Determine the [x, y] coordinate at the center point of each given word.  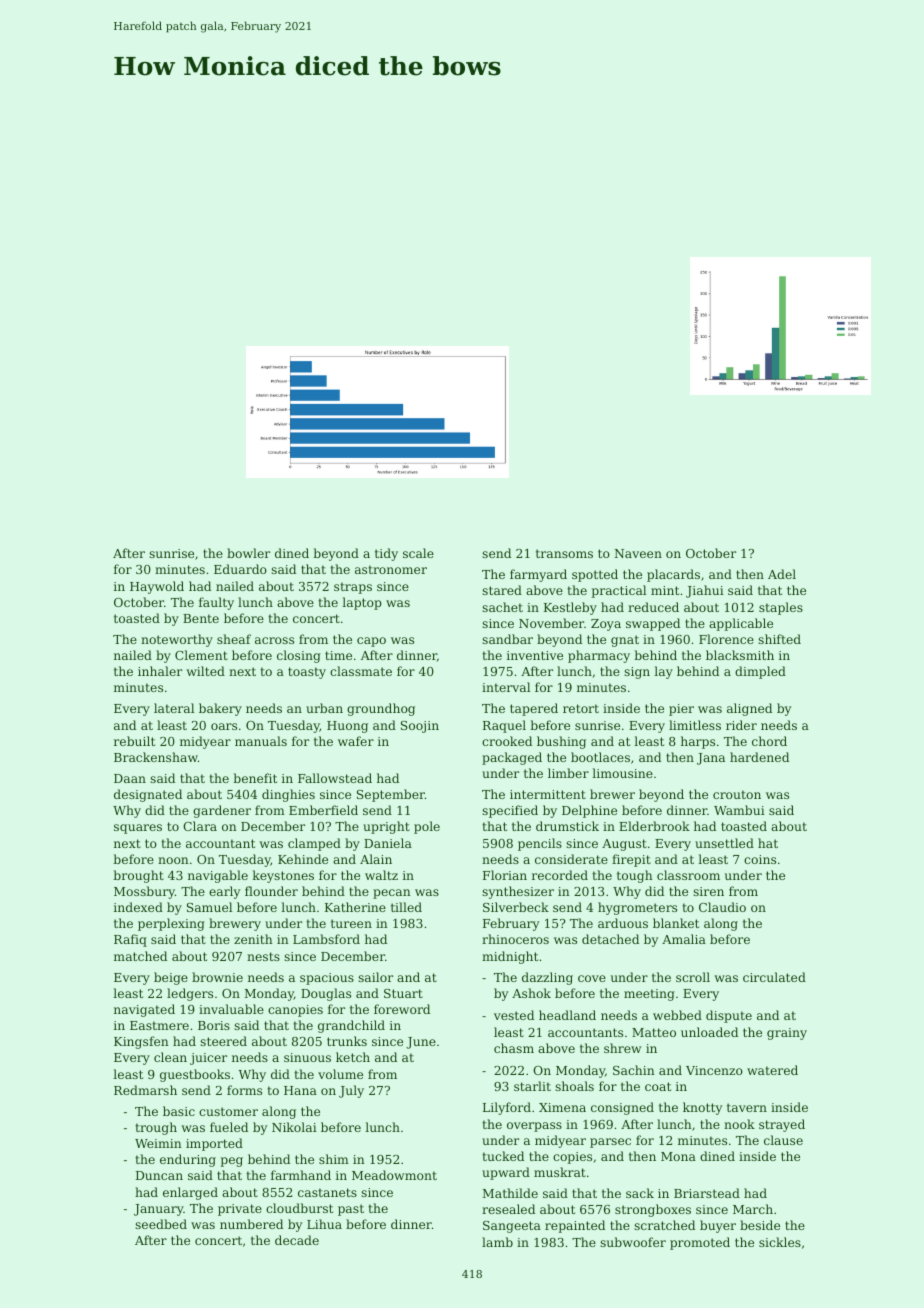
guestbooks [195, 1075]
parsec [610, 1143]
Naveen [638, 553]
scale [418, 553]
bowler [248, 553]
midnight [510, 957]
